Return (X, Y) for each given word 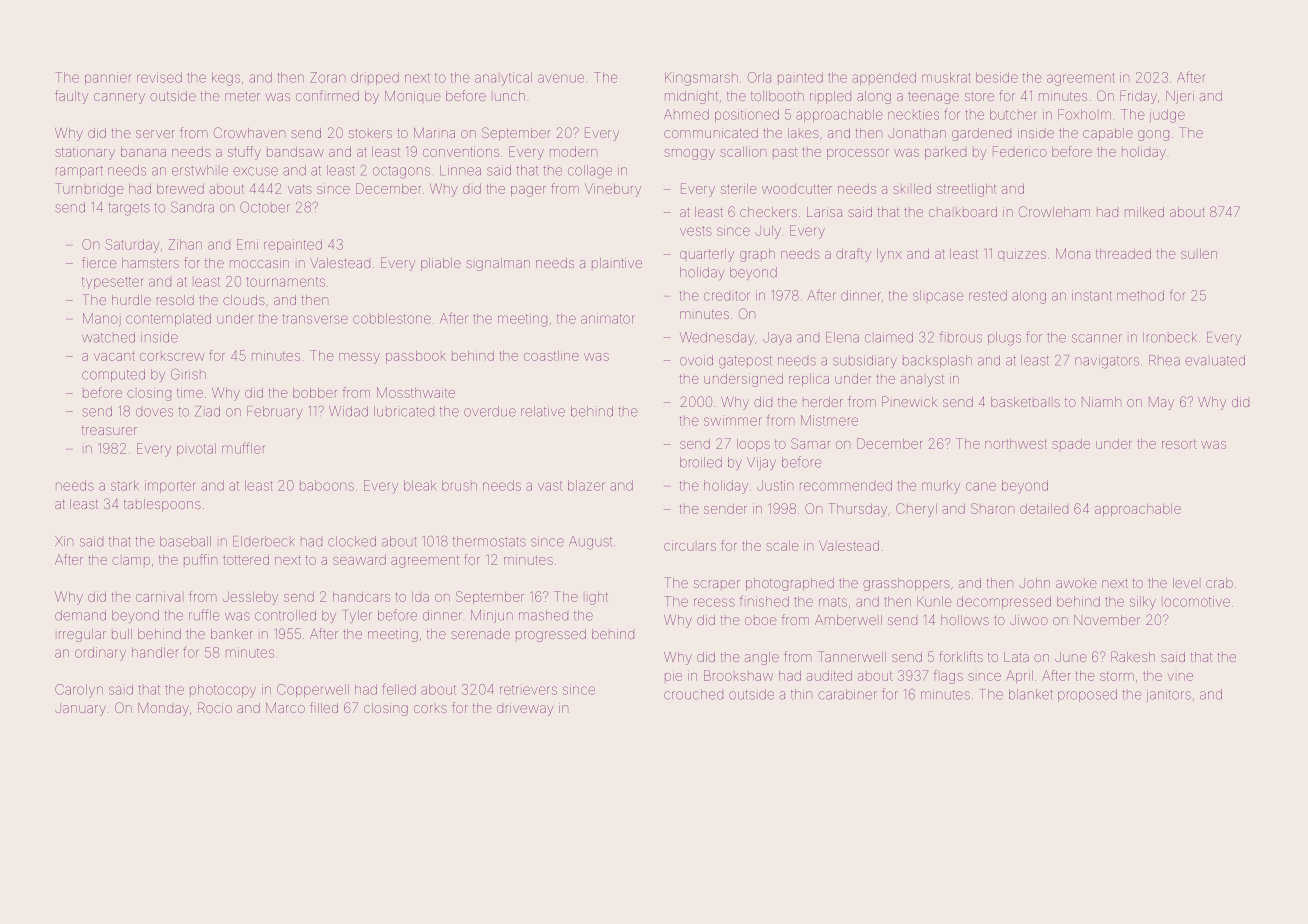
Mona (1073, 253)
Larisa (824, 212)
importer (170, 486)
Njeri (1180, 97)
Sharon (992, 508)
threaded (1123, 254)
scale (782, 546)
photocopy (223, 691)
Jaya (777, 338)
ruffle (204, 615)
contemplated (168, 319)
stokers (370, 133)
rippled (830, 97)
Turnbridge (90, 190)
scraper (717, 584)
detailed (1044, 509)
